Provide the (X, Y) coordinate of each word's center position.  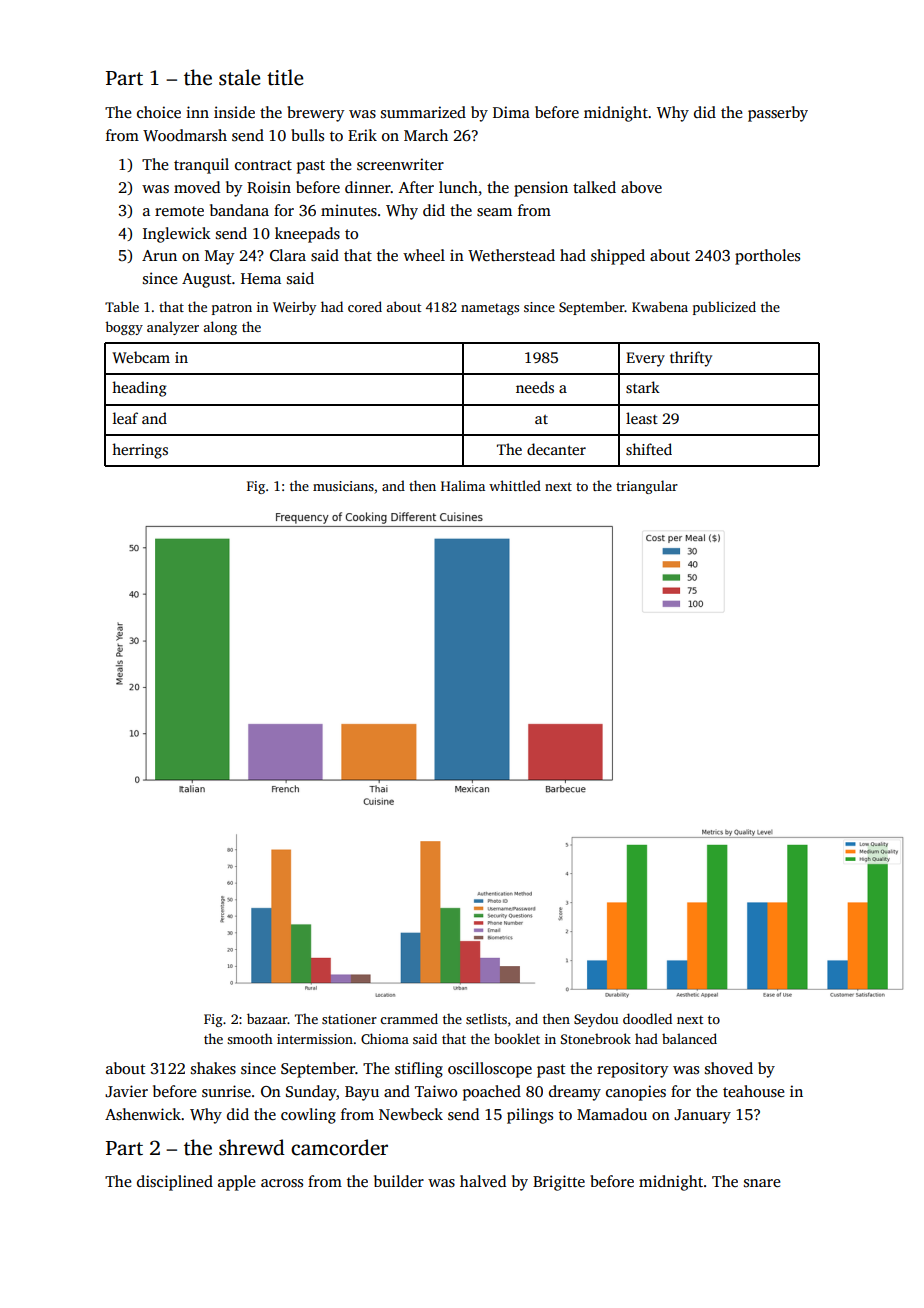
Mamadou (612, 1114)
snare (762, 1183)
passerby (778, 114)
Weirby (294, 308)
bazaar (267, 1018)
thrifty (691, 359)
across (282, 1183)
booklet (517, 1038)
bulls (307, 135)
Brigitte (559, 1183)
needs (535, 387)
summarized (423, 112)
